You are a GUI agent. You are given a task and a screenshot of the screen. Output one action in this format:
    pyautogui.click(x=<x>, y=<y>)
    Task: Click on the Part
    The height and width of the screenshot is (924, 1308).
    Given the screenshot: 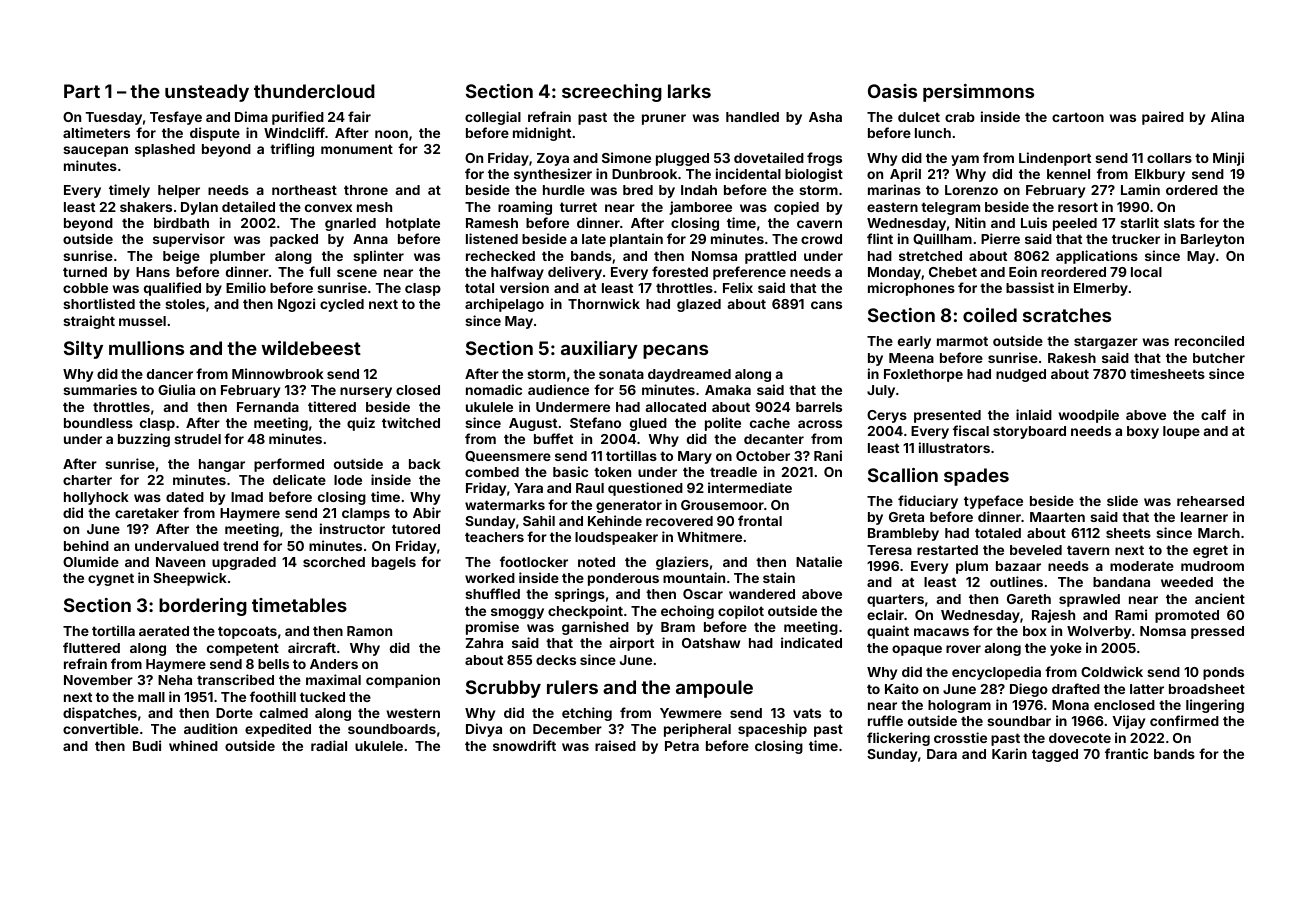 What is the action you would take?
    pyautogui.click(x=82, y=91)
